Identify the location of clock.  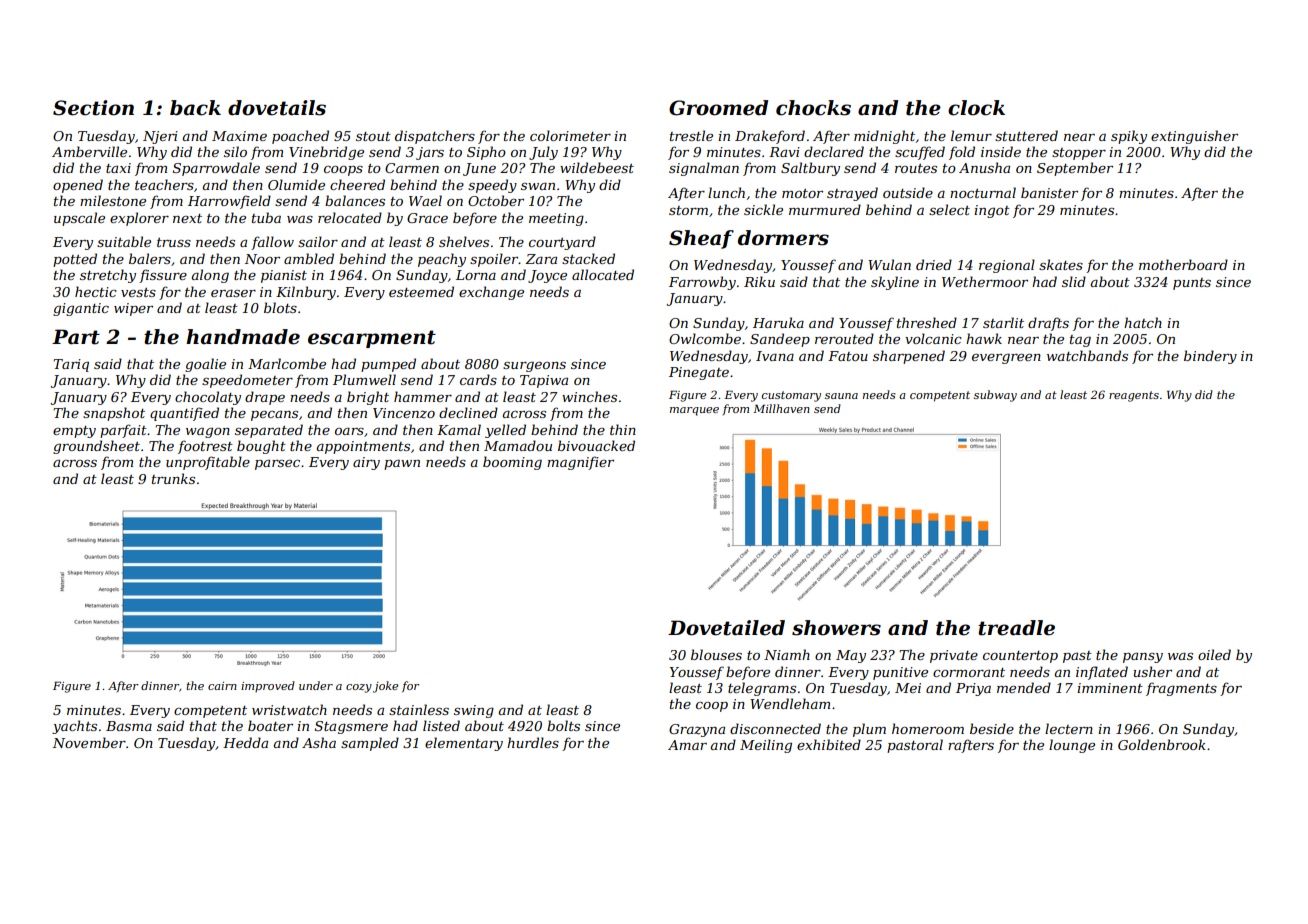
(976, 108).
